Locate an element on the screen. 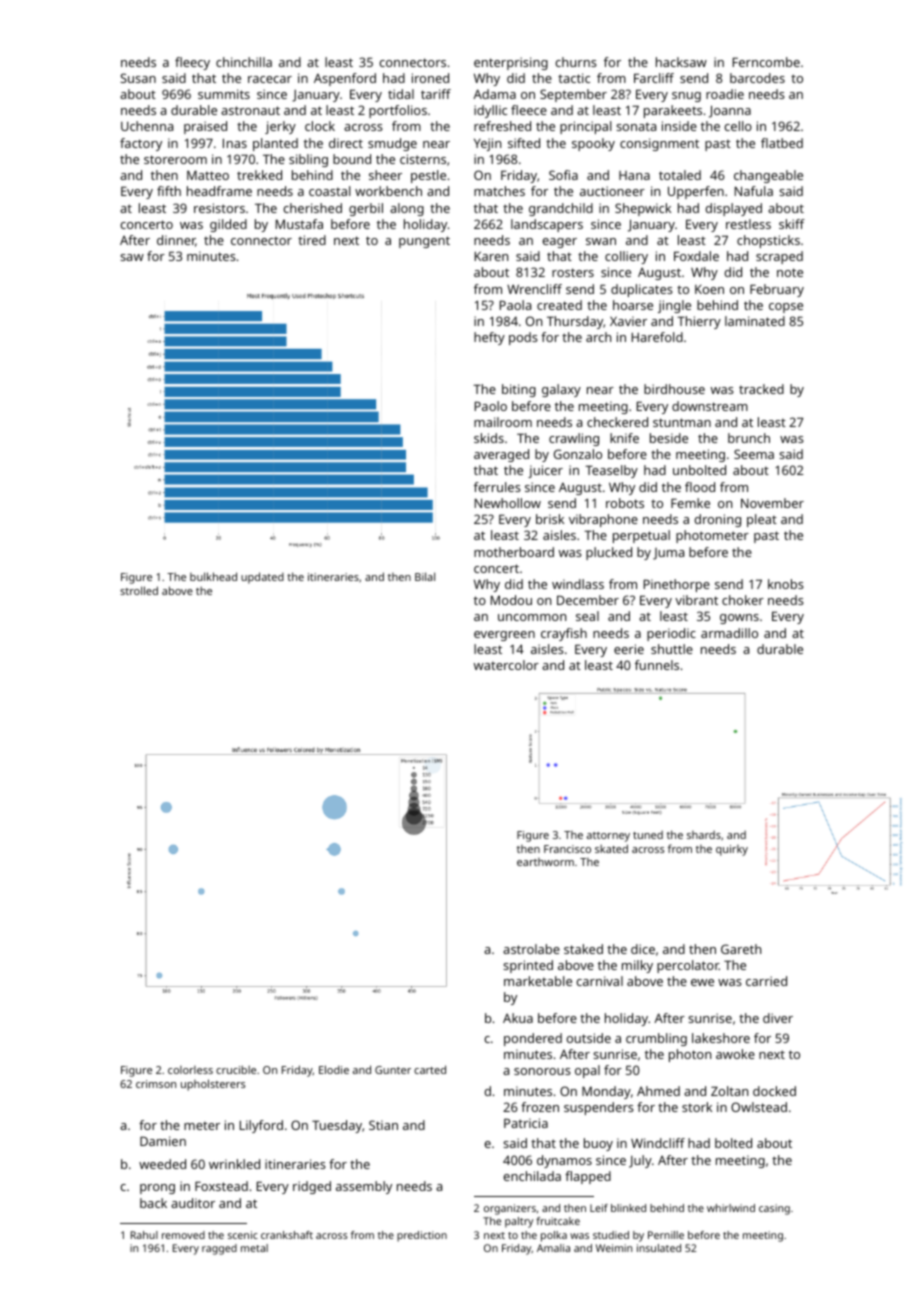 This screenshot has width=924, height=1314. insulated is located at coordinates (659, 1248).
